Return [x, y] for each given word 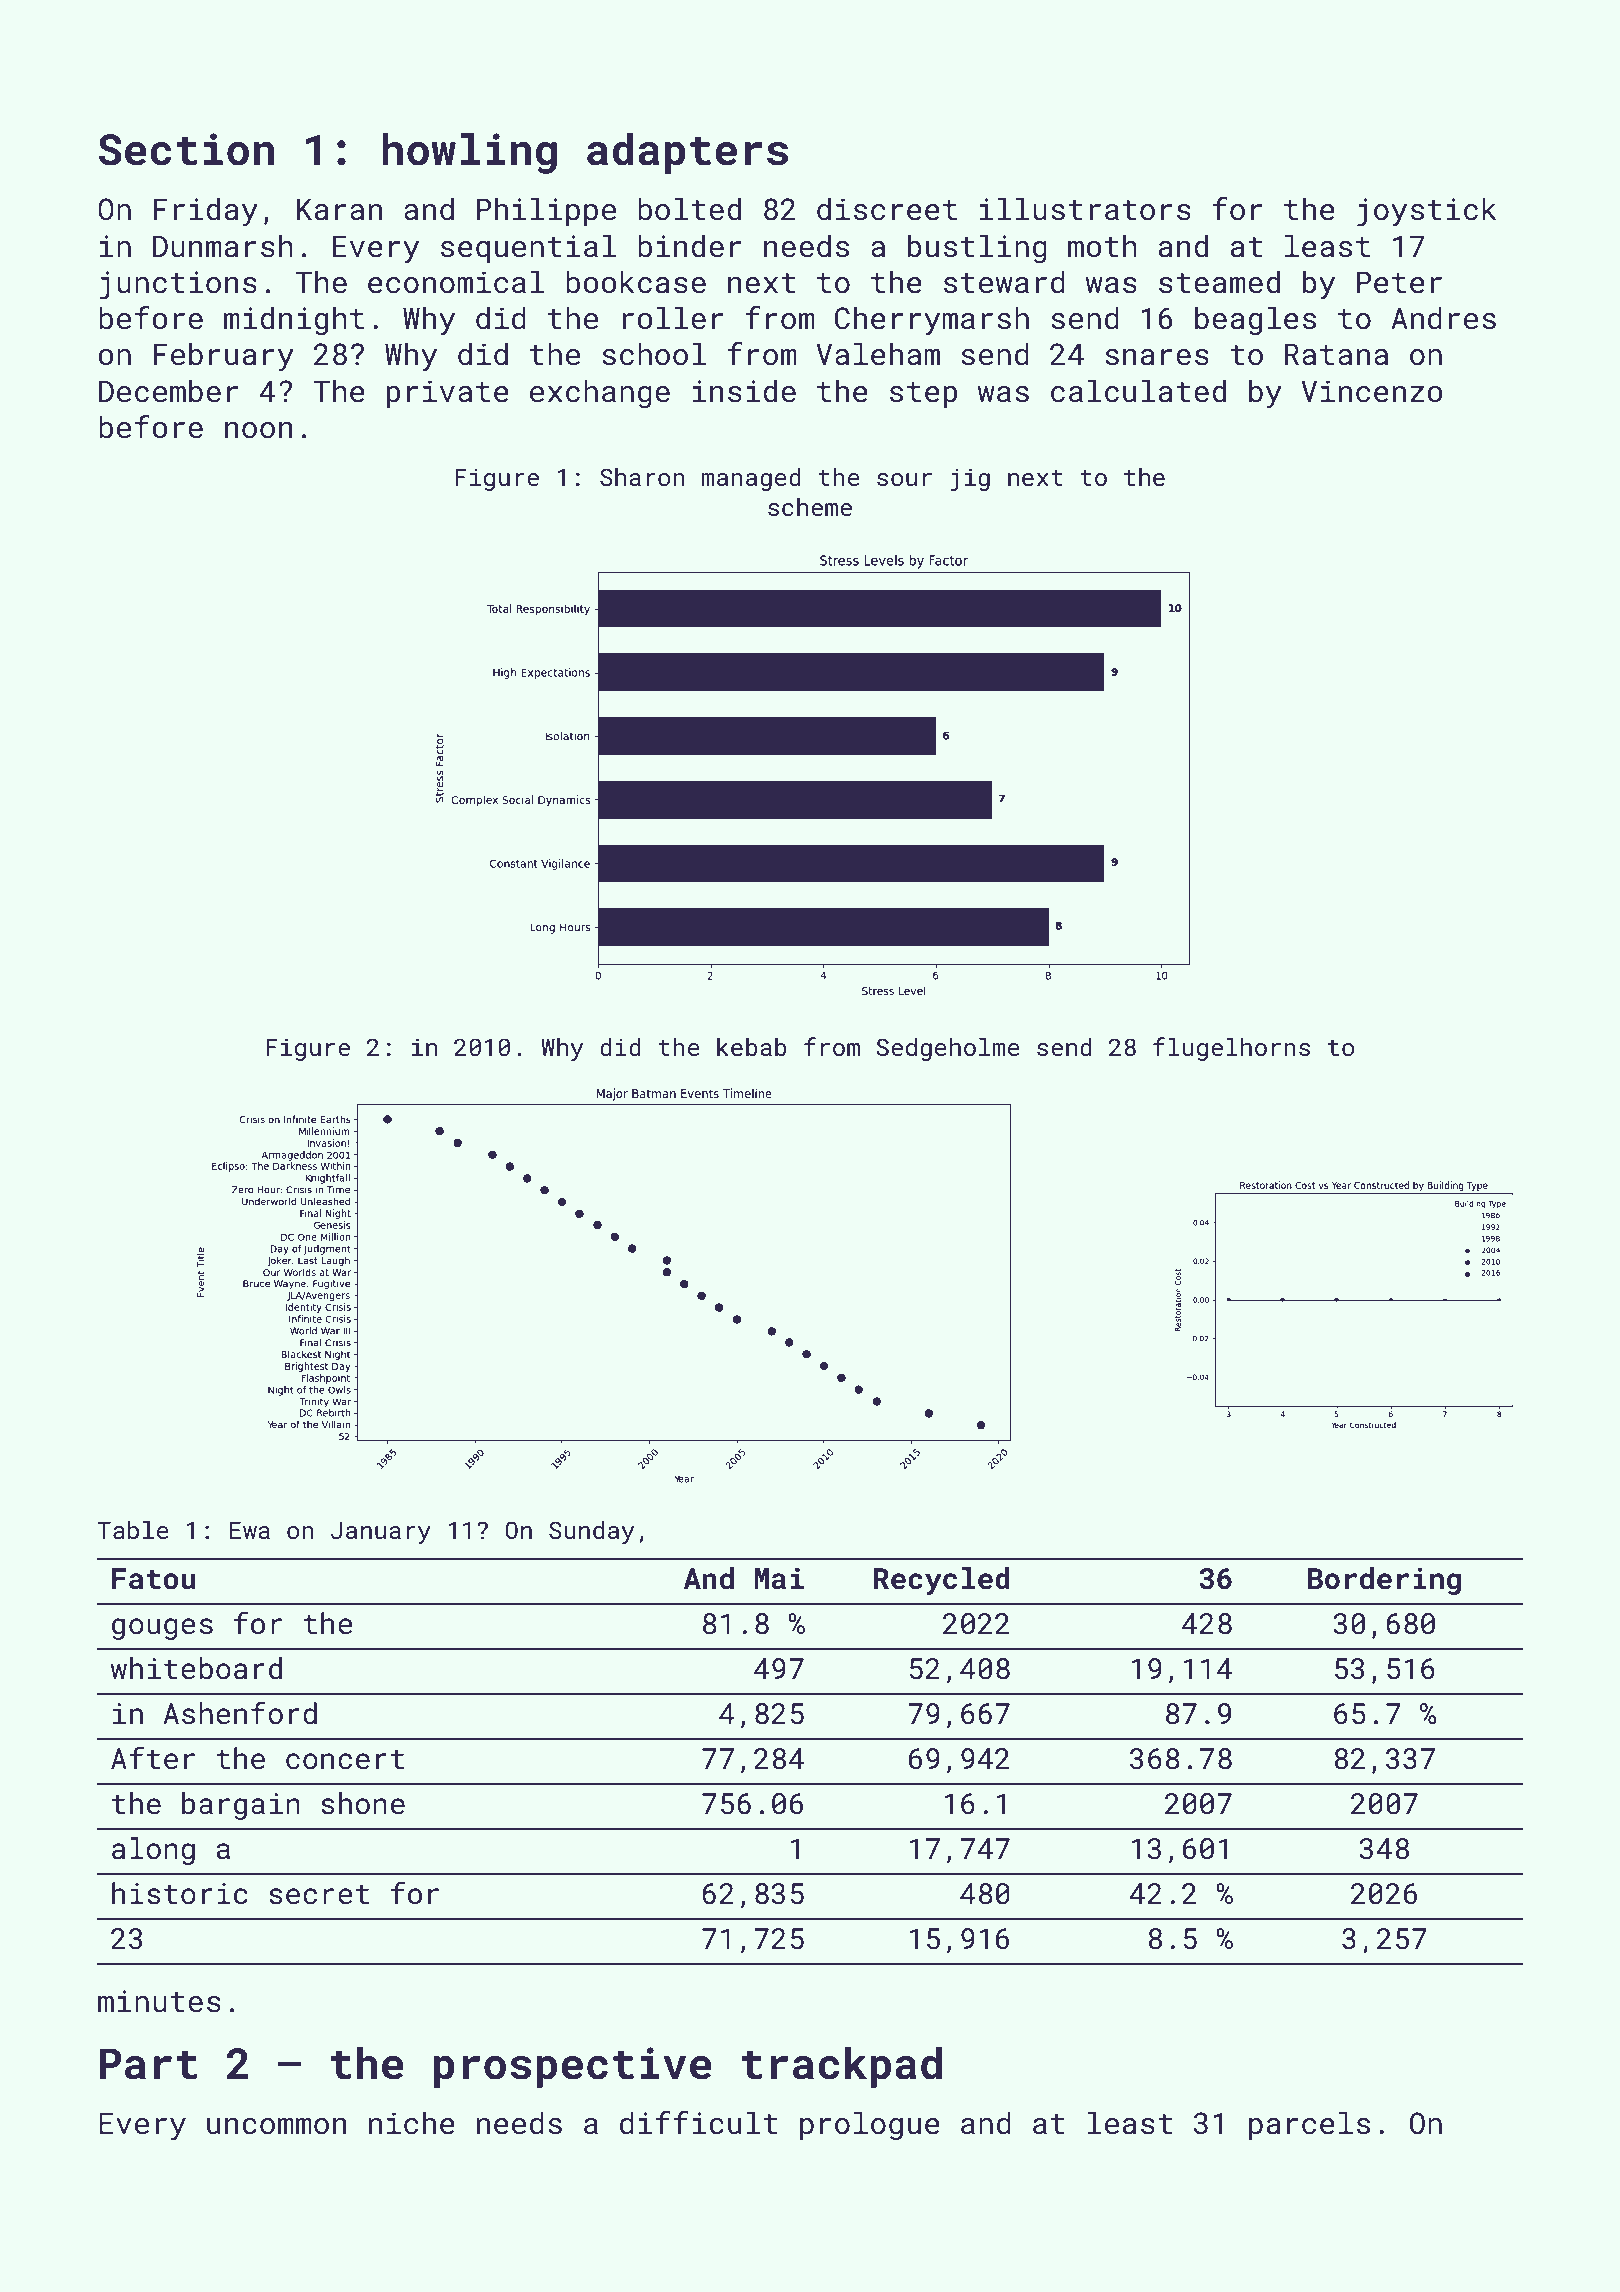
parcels [1309, 2125]
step [924, 395]
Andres [1443, 318]
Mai [779, 1578]
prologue [870, 2125]
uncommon [277, 2126]
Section [186, 149]
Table [133, 1530]
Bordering [1384, 1581]
